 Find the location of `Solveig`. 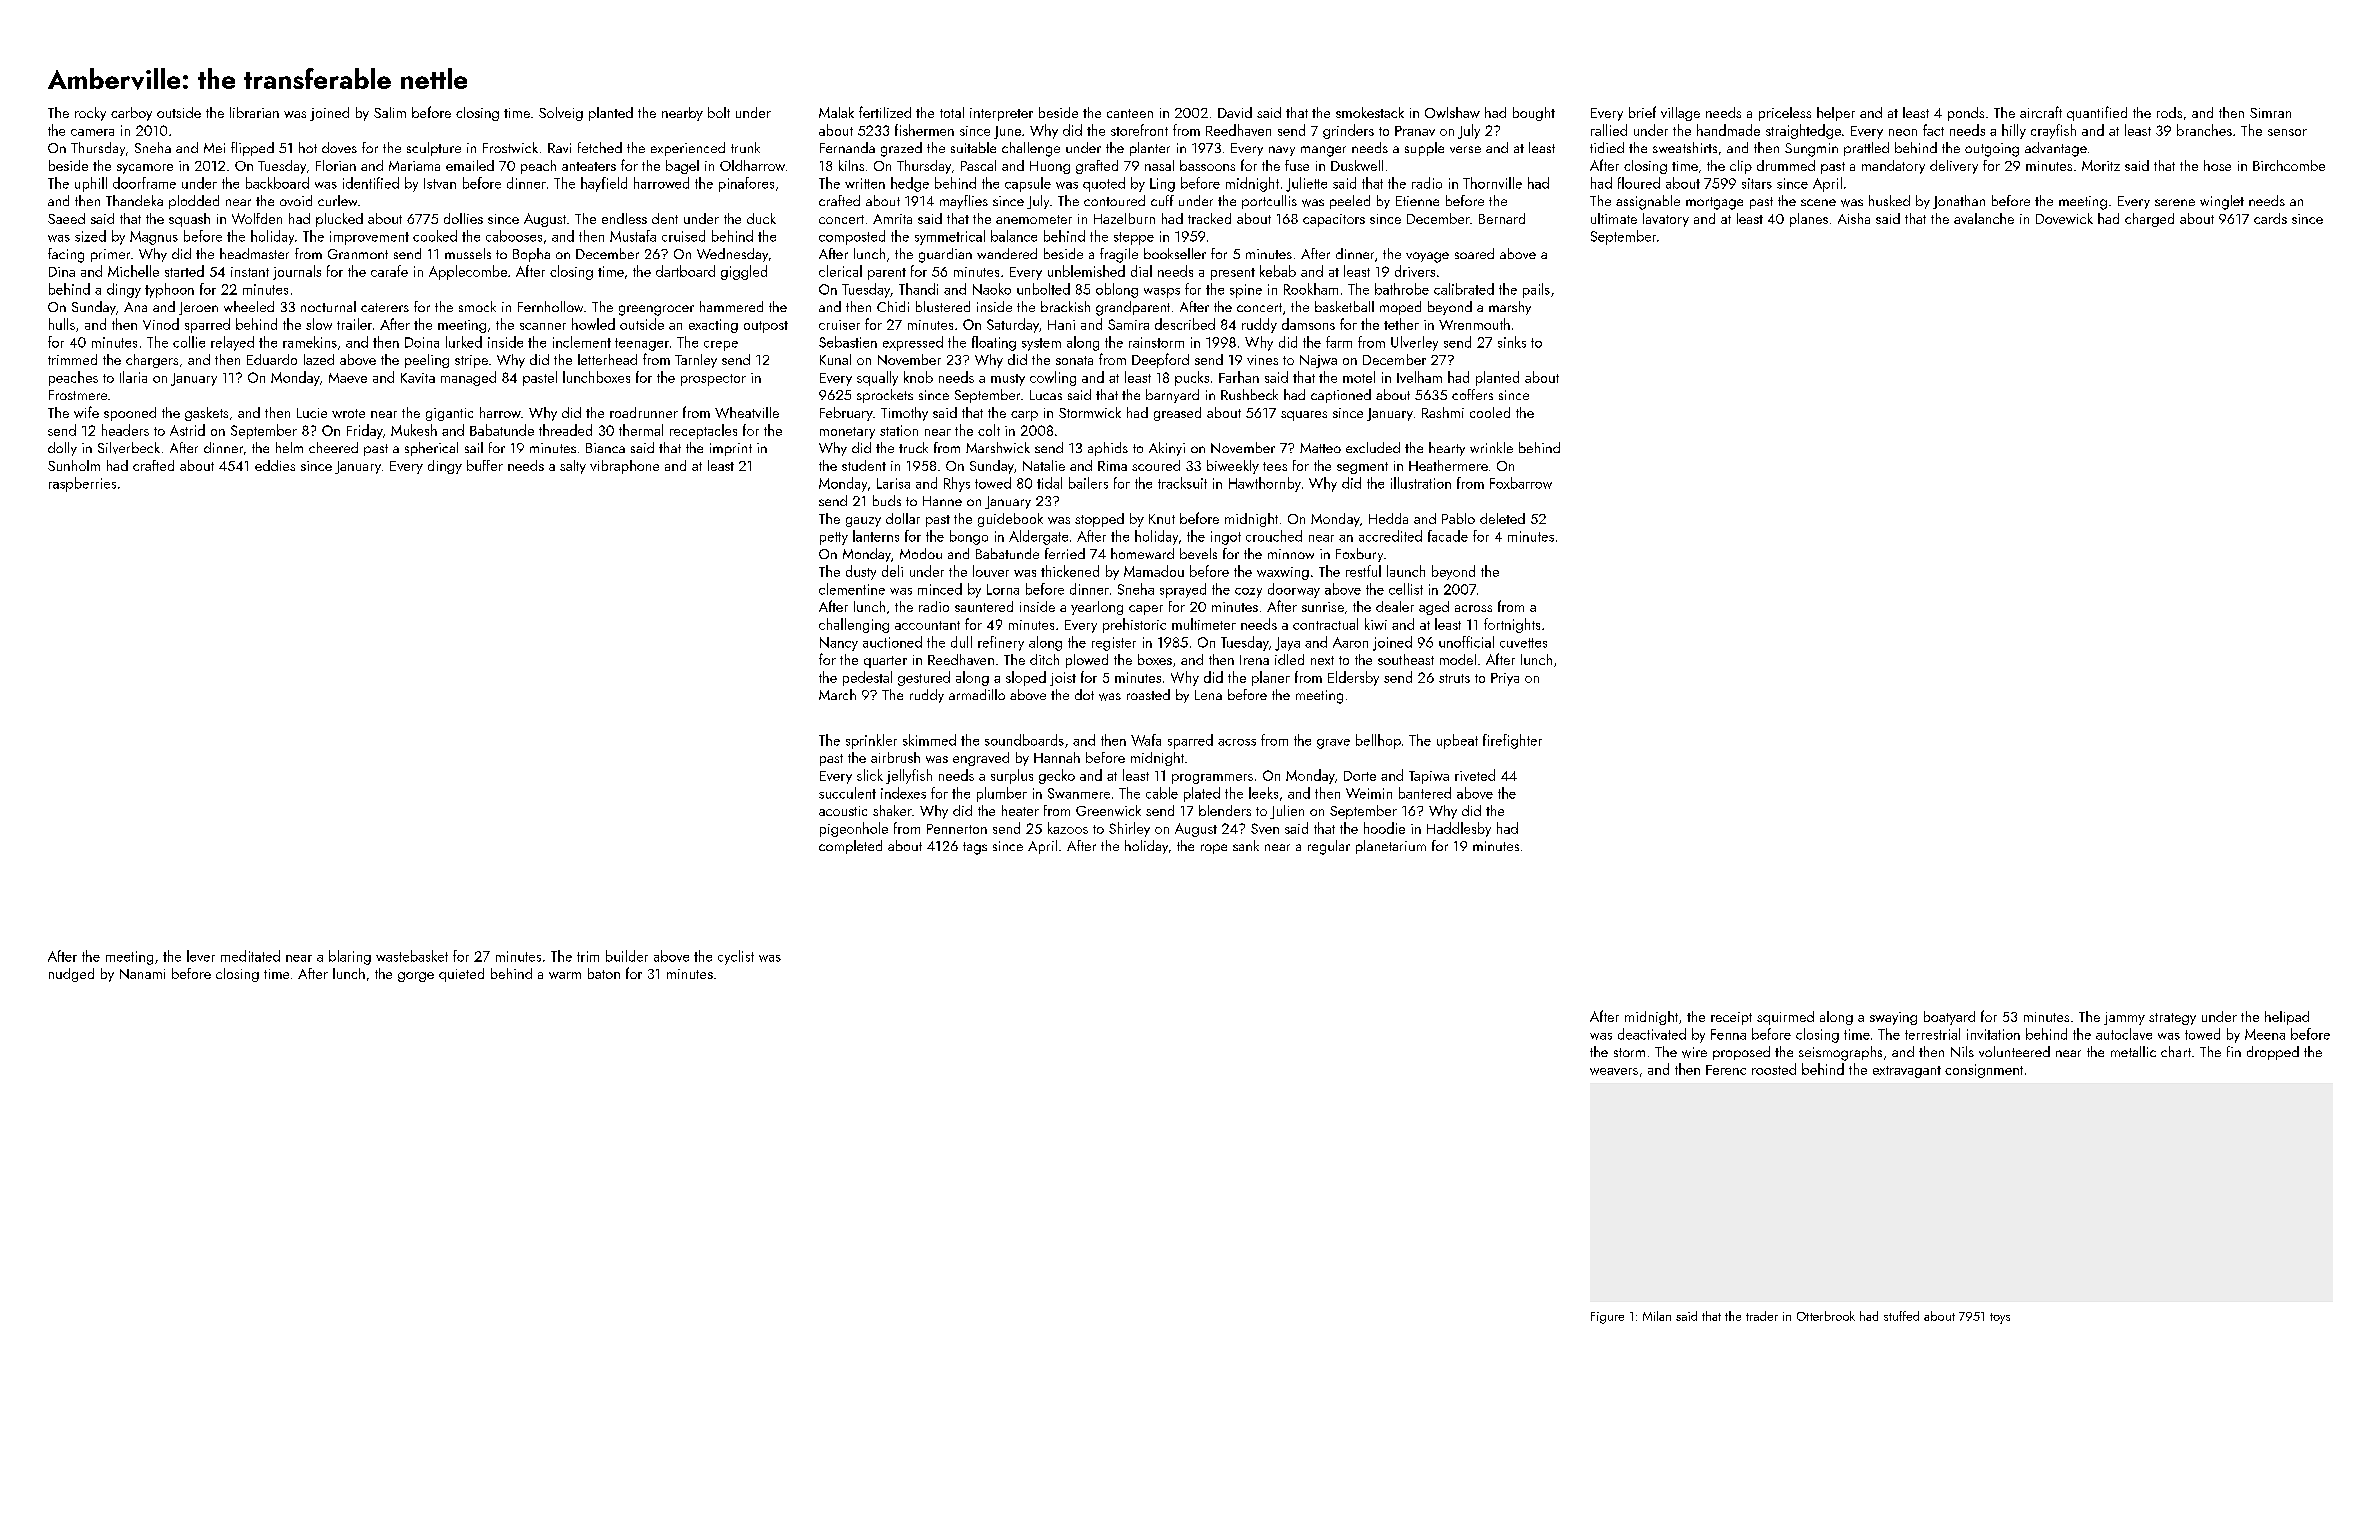

Solveig is located at coordinates (561, 114).
